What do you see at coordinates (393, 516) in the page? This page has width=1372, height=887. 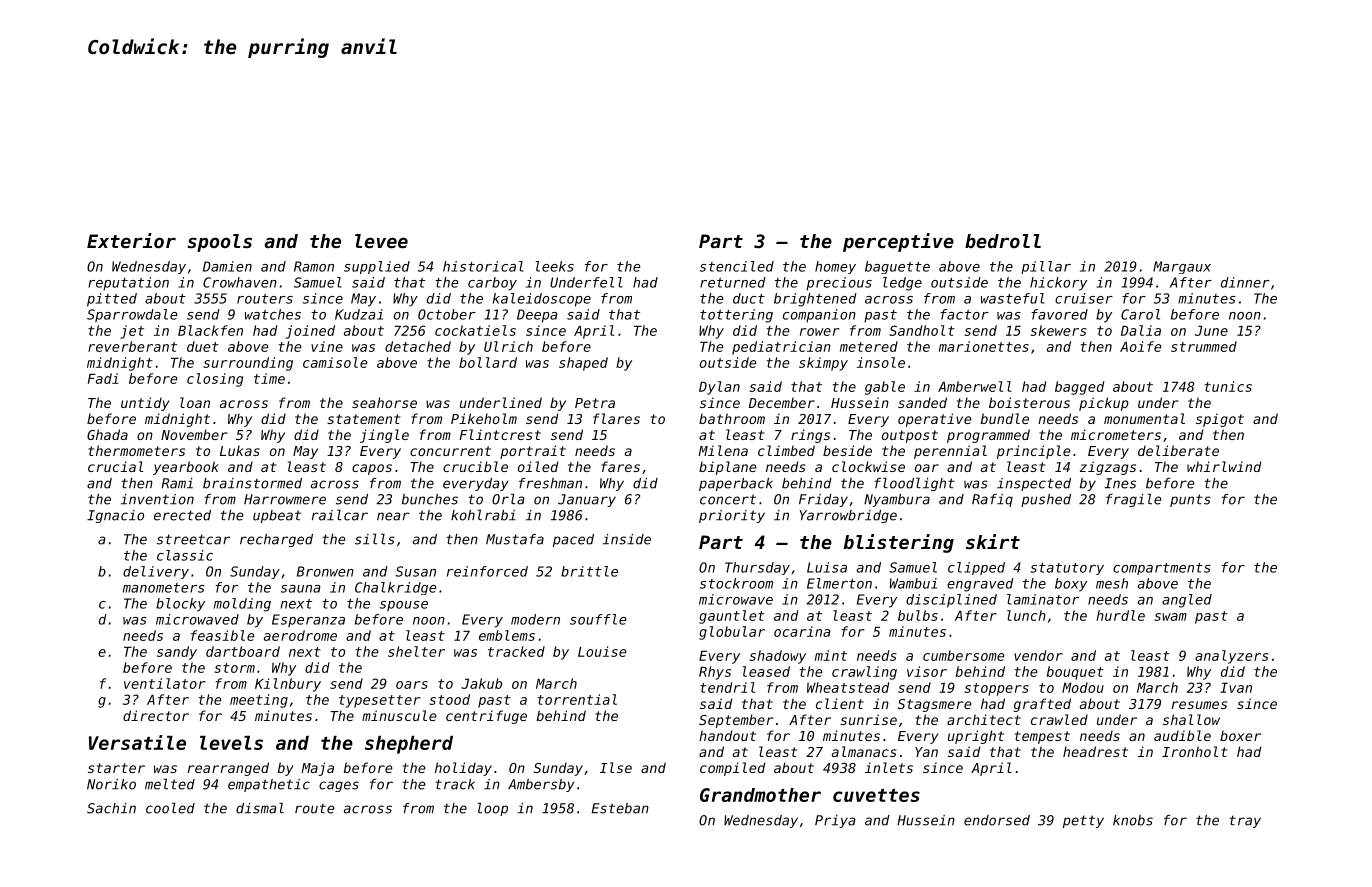 I see `near` at bounding box center [393, 516].
